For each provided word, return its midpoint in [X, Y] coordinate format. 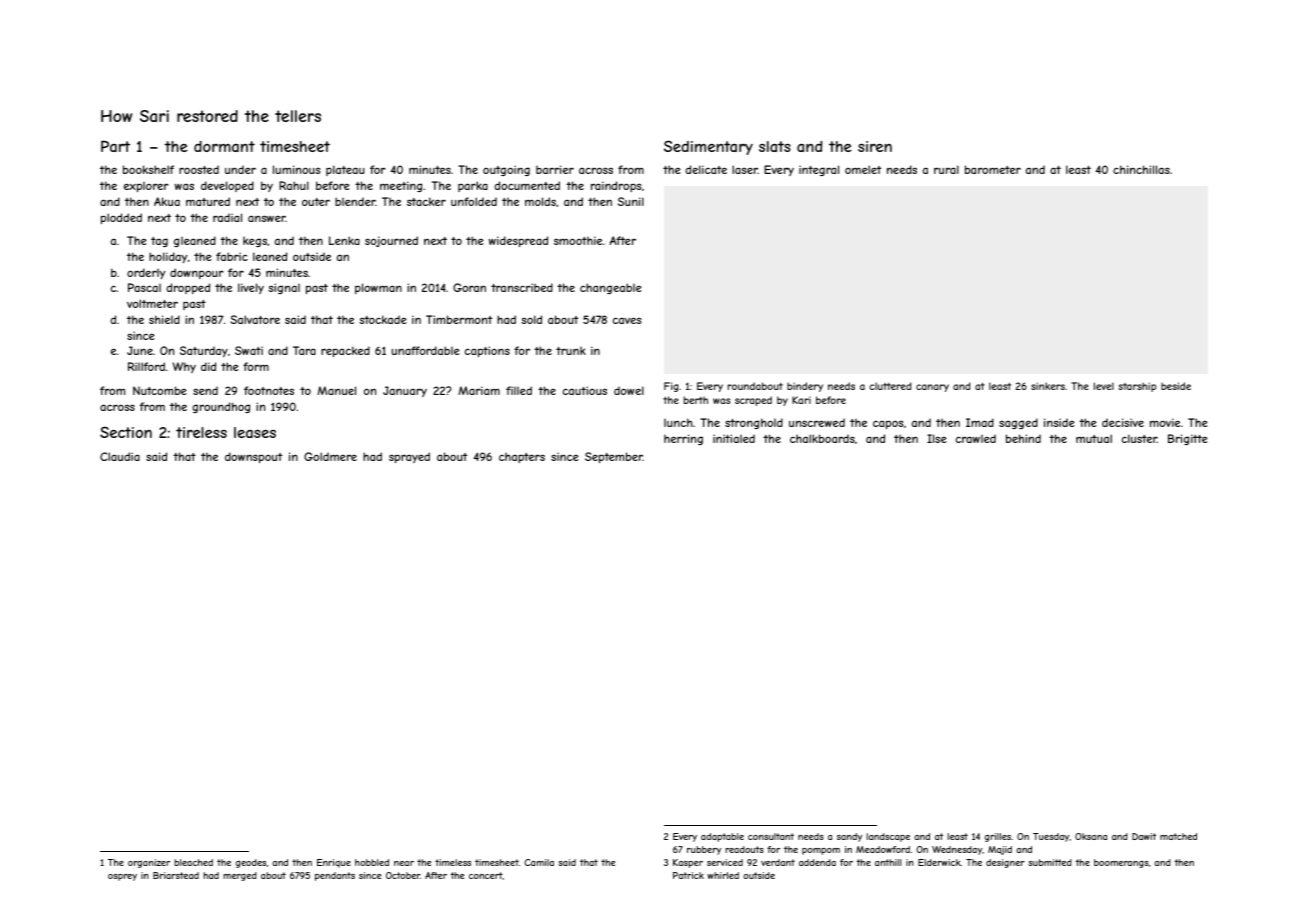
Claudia [120, 456]
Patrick [688, 875]
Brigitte [1188, 439]
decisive [1123, 422]
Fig [671, 387]
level [1104, 386]
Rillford [146, 366]
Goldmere [330, 456]
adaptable [722, 837]
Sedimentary [708, 147]
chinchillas [1141, 169]
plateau [345, 170]
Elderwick [939, 862]
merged [240, 876]
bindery [805, 387]
